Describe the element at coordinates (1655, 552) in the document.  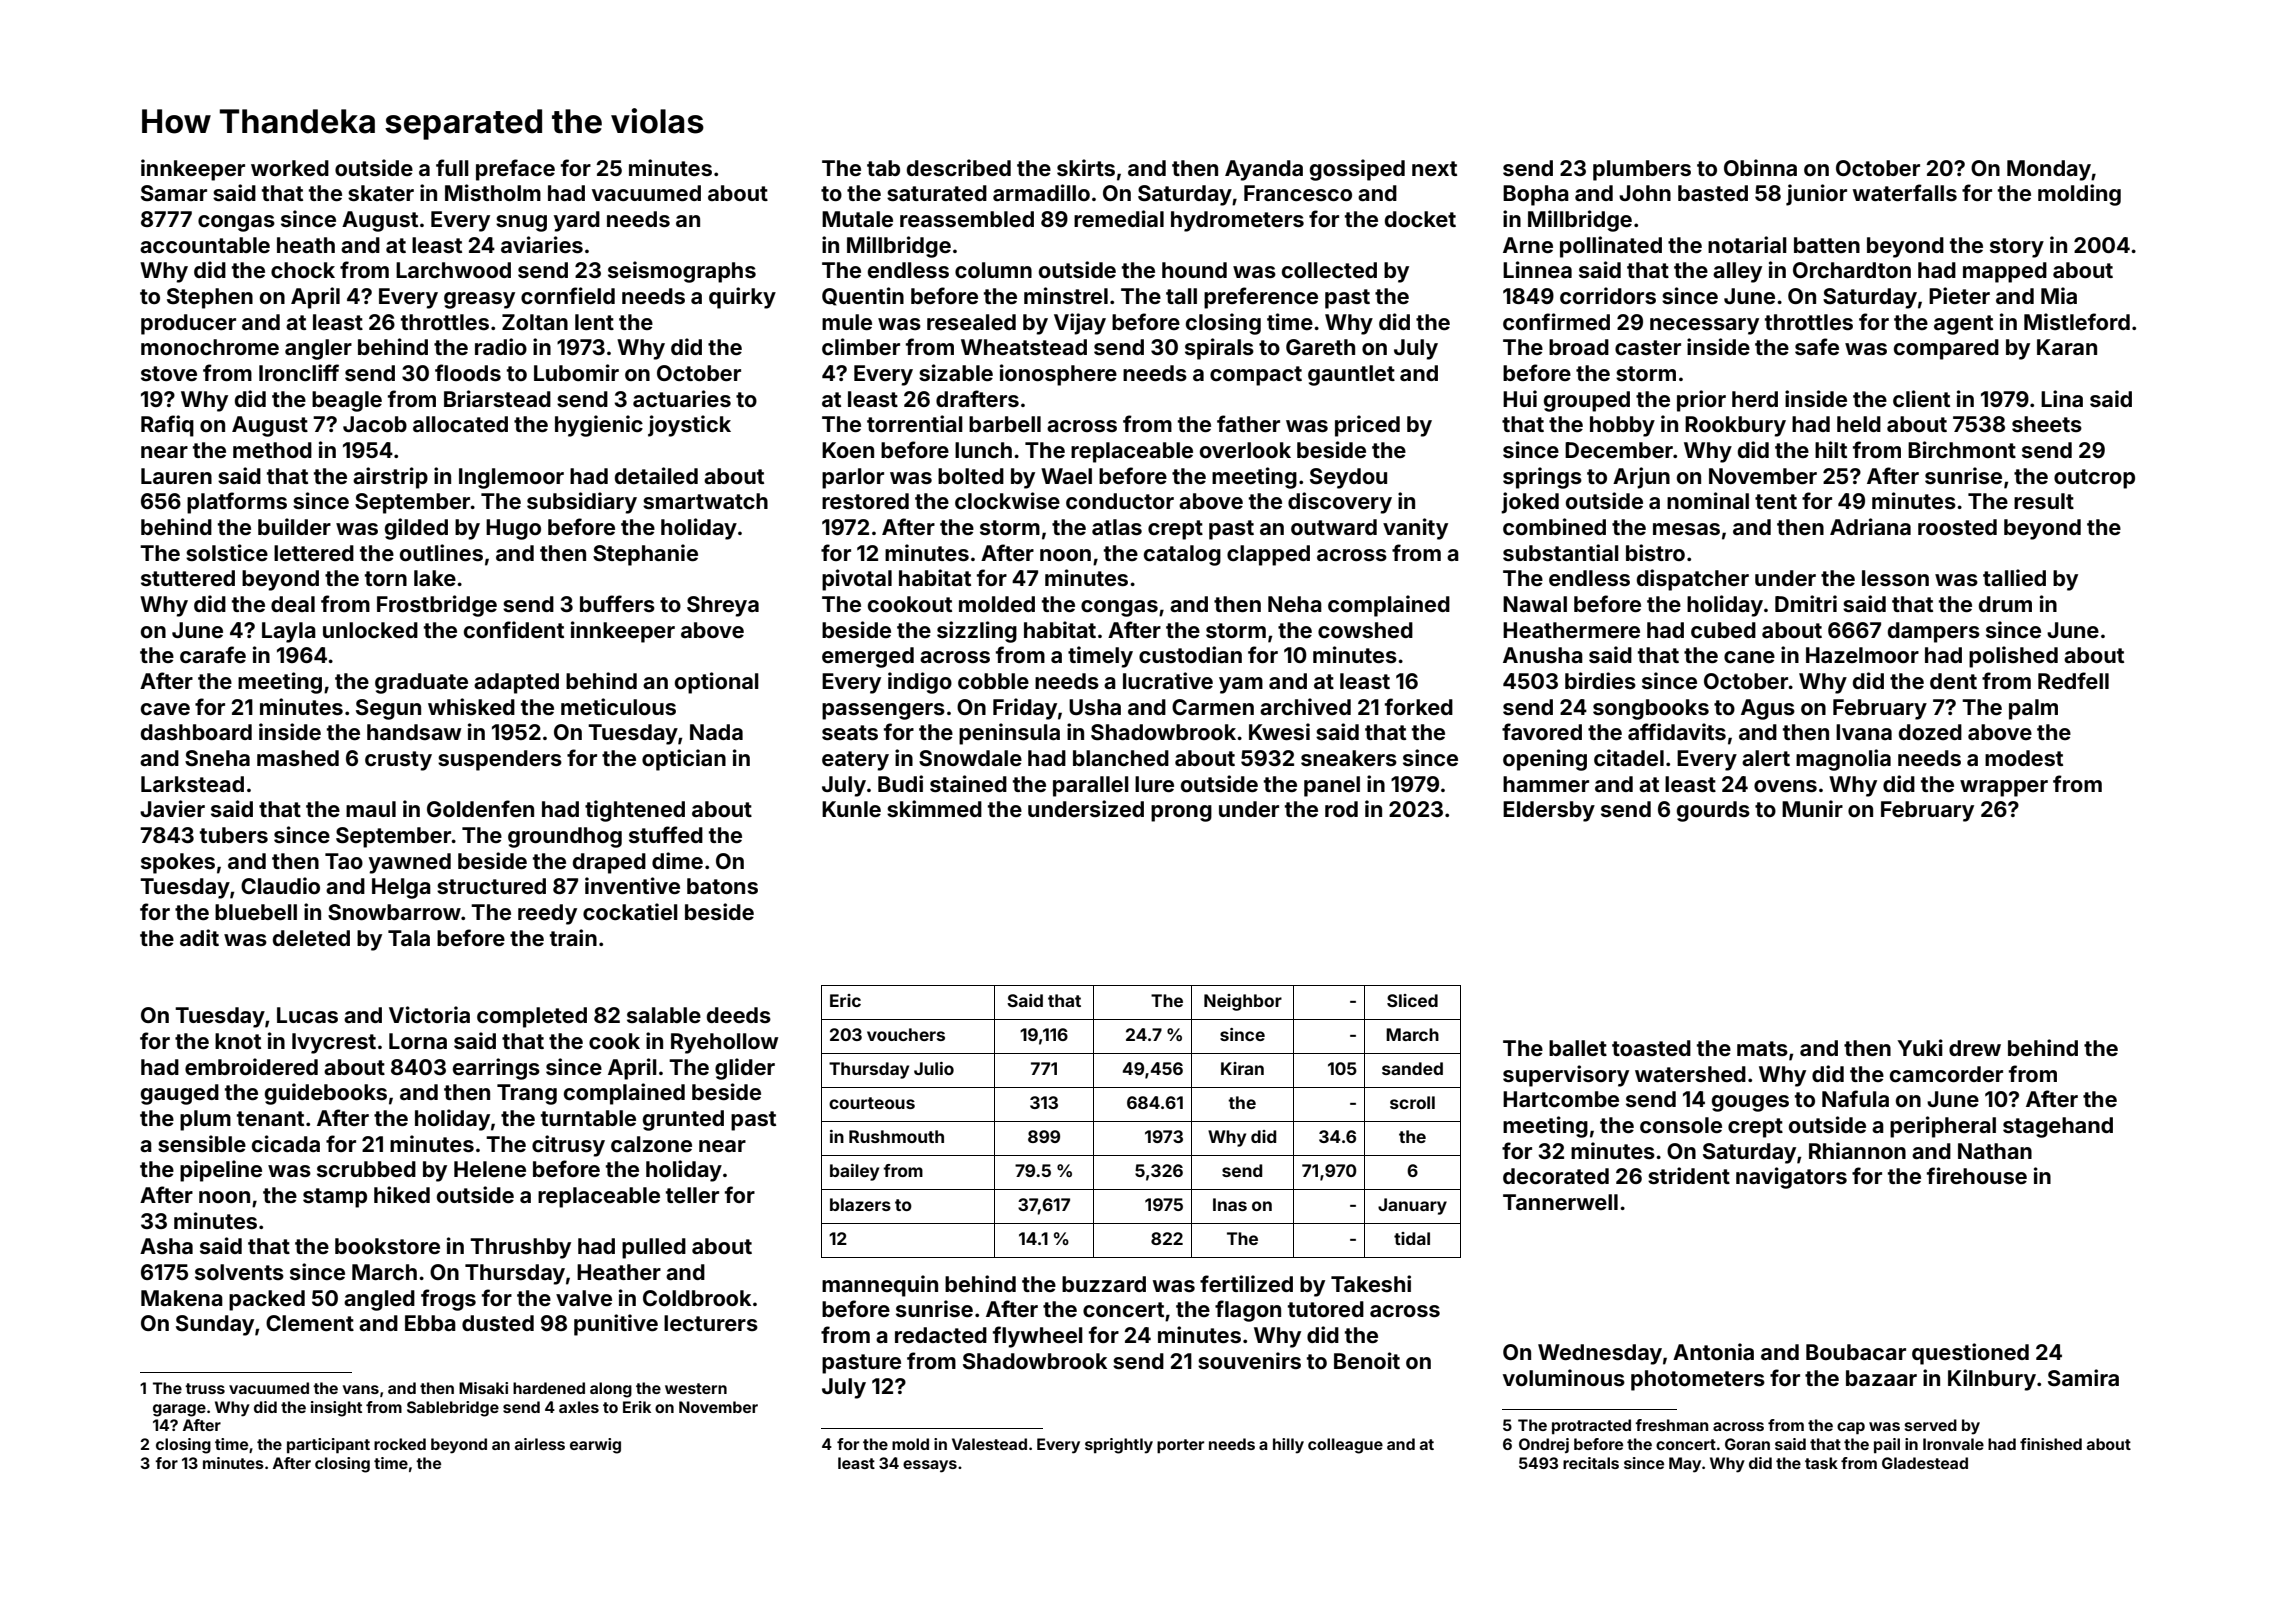
I see `bistro` at that location.
